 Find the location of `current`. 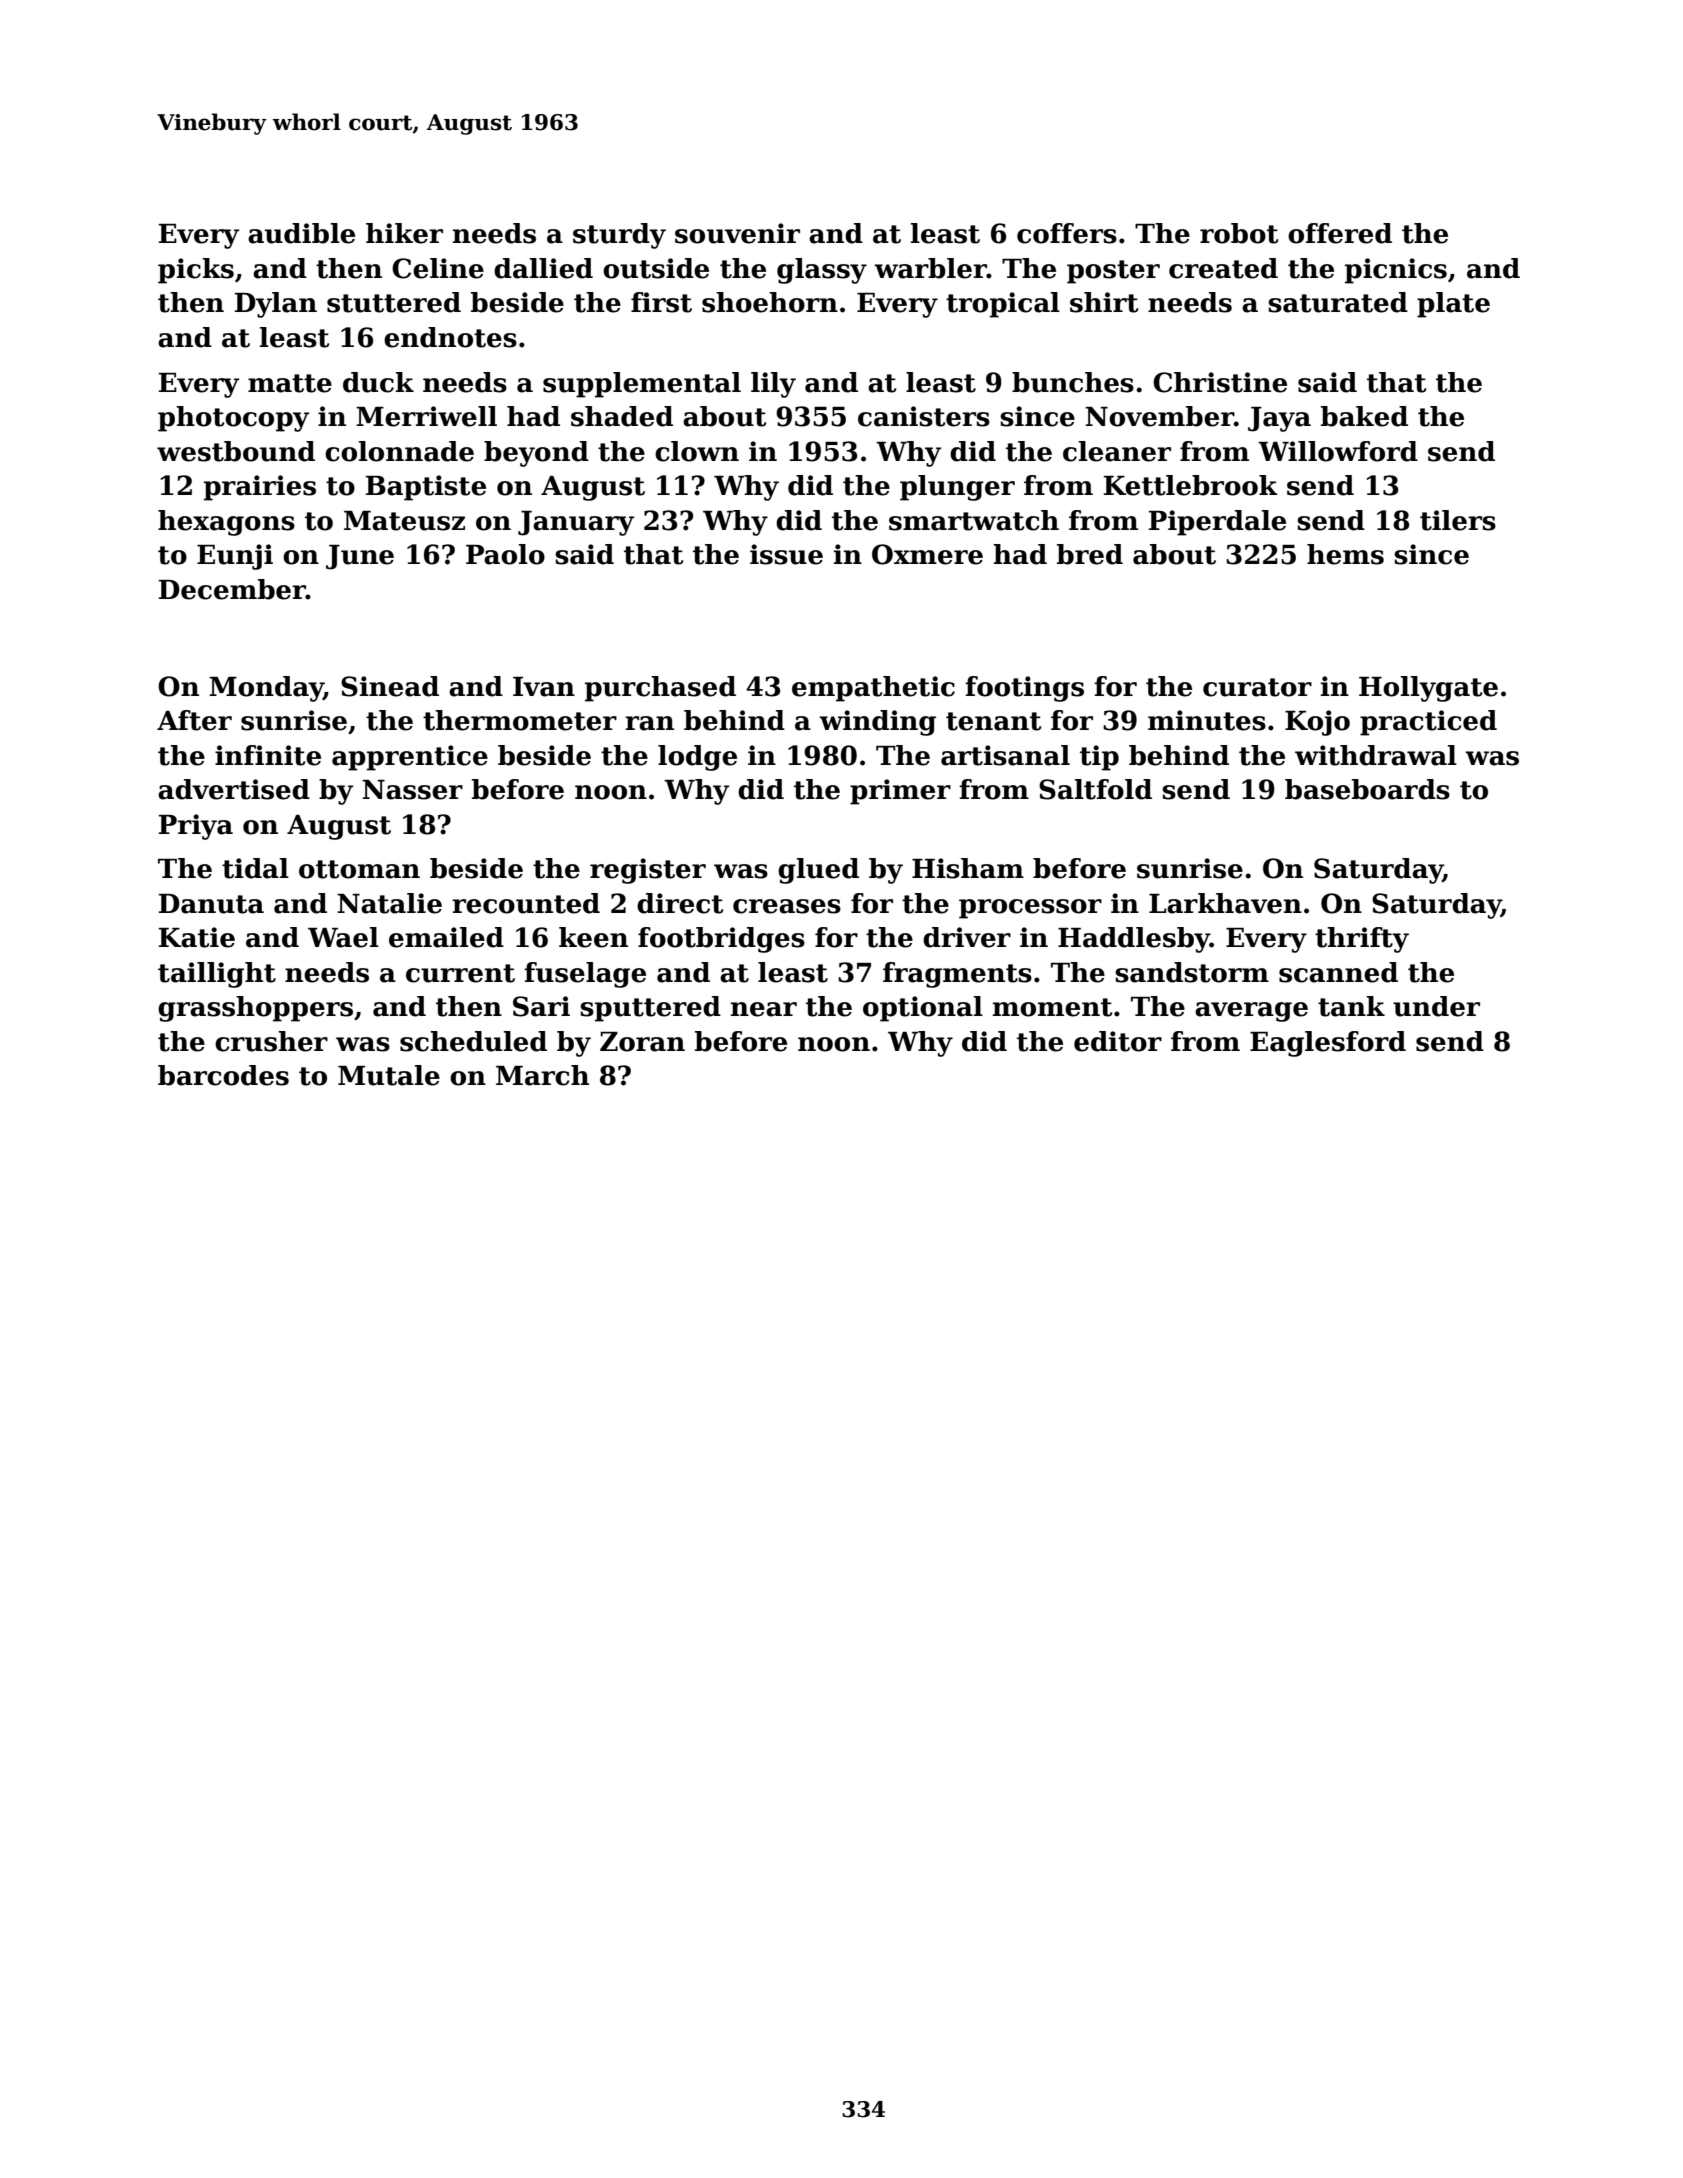

current is located at coordinates (460, 973).
